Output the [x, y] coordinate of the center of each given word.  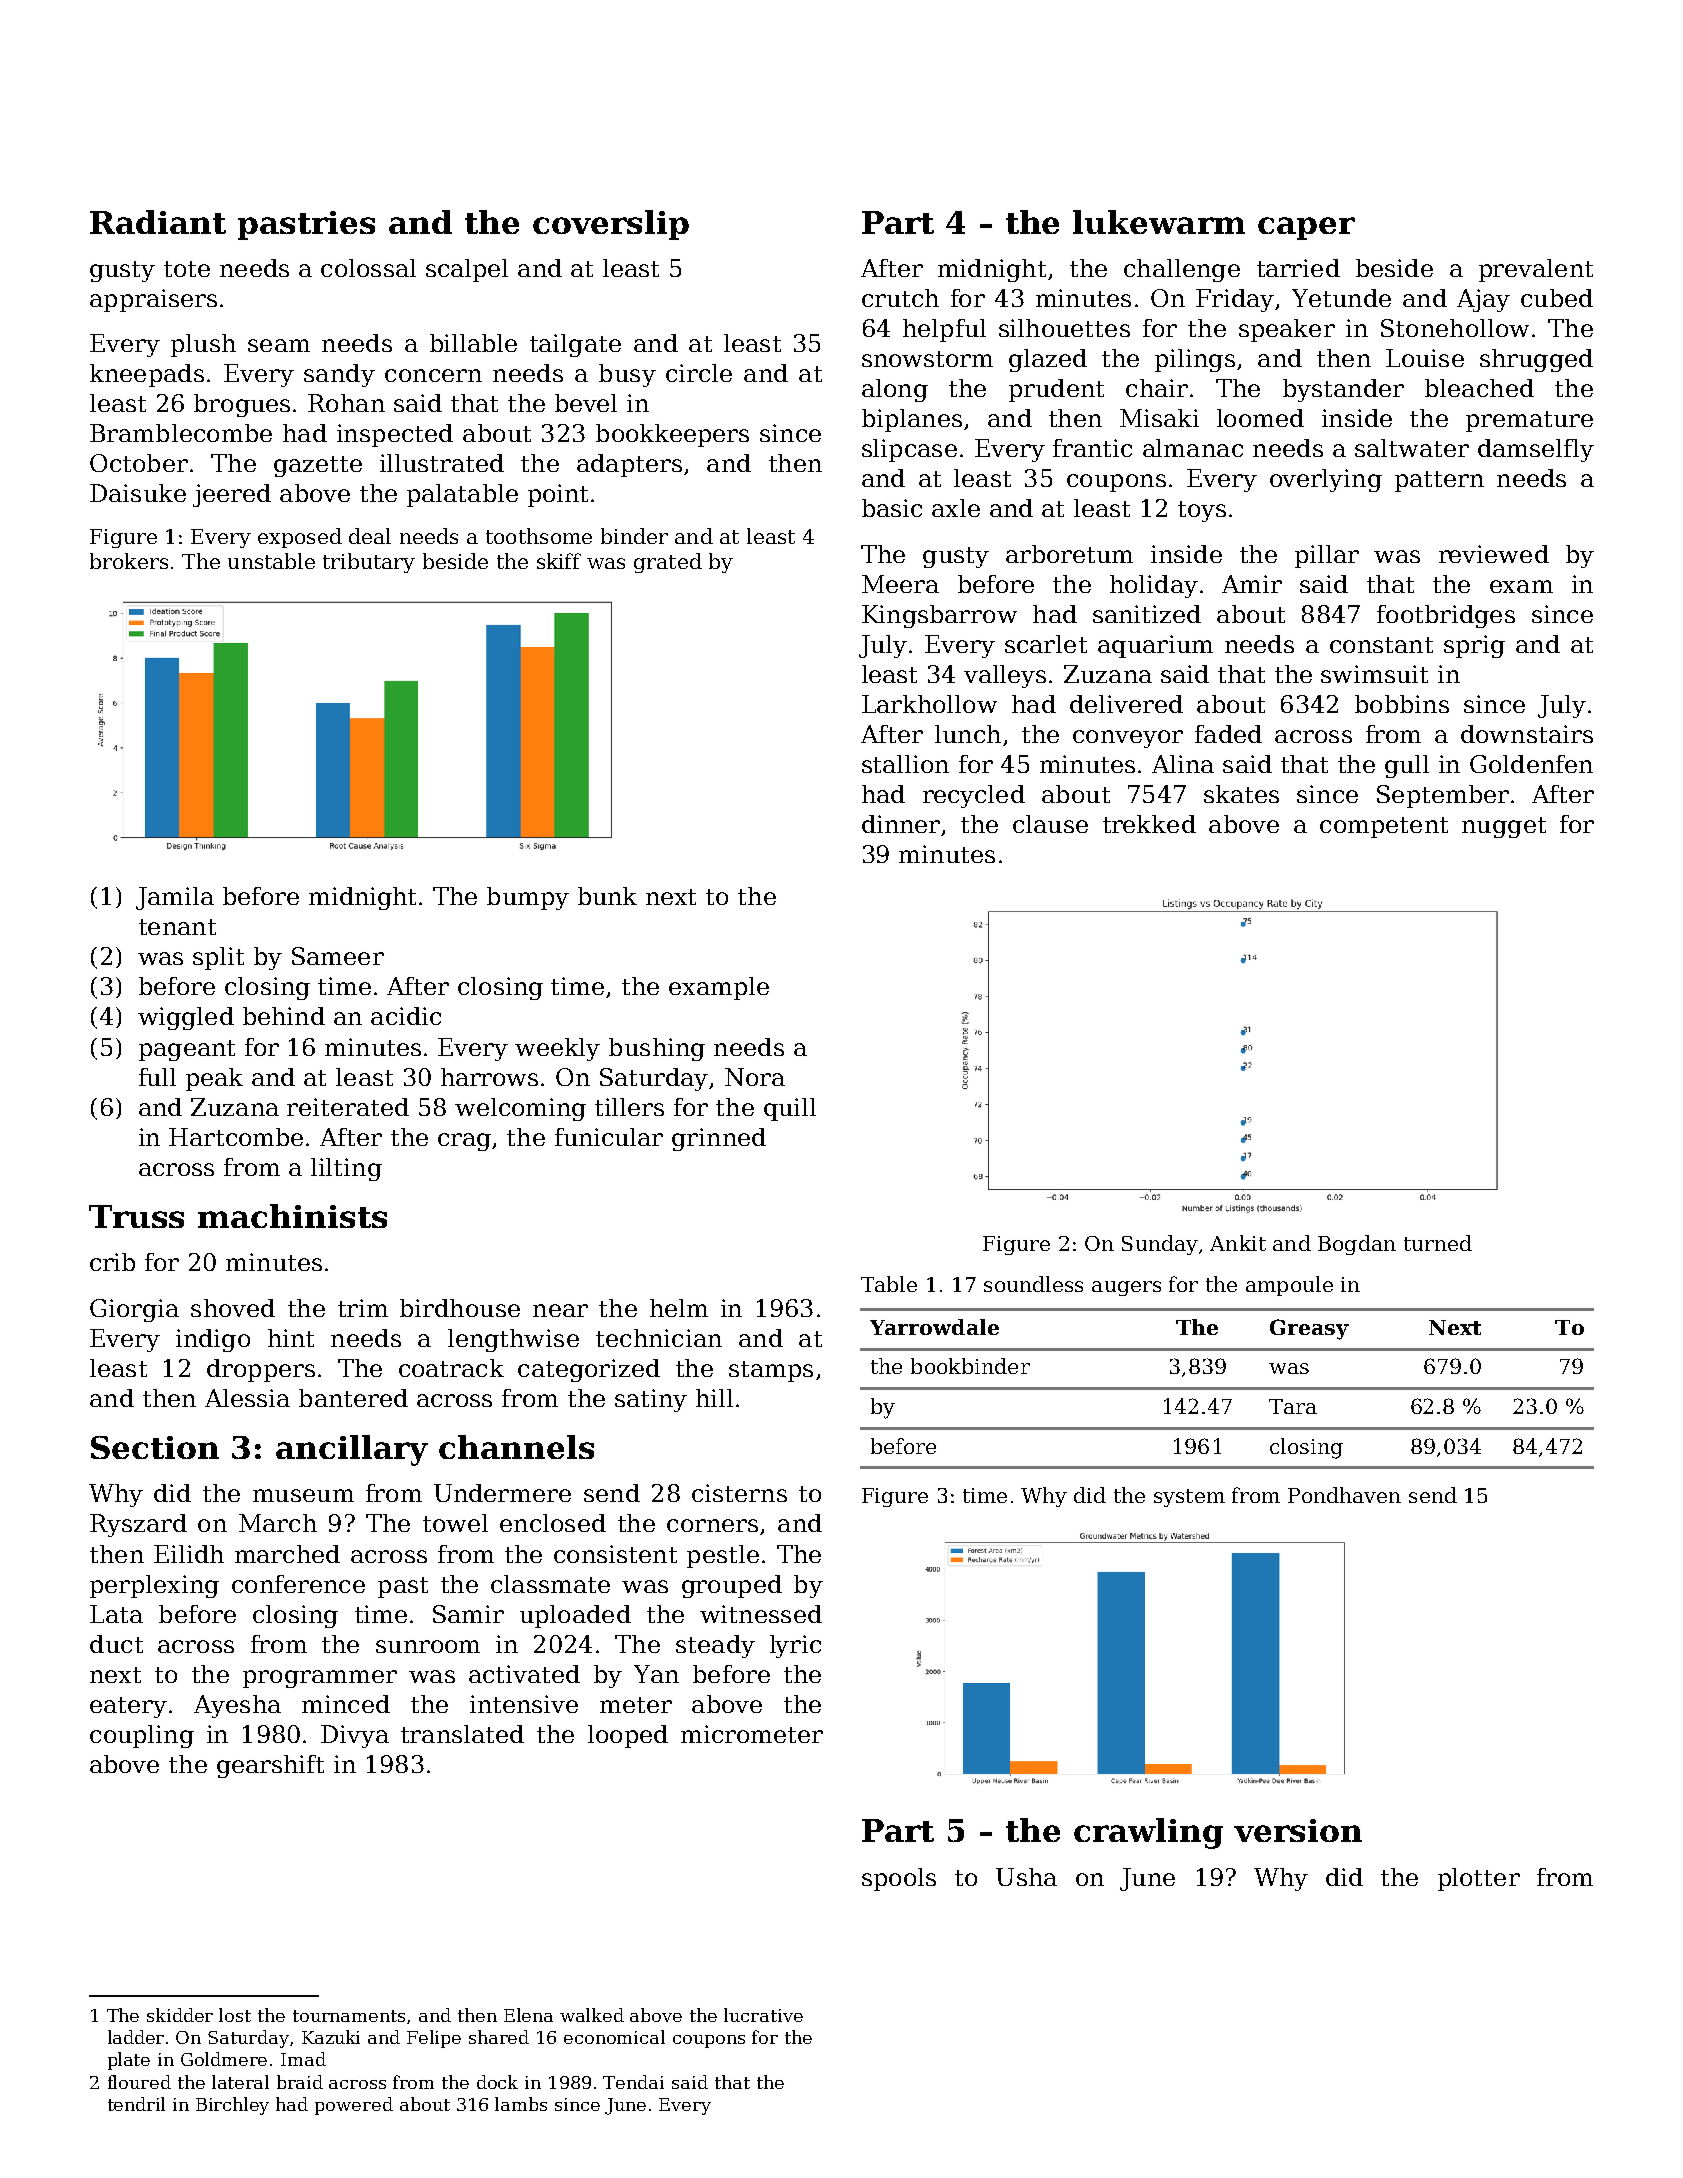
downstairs [1527, 734]
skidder [180, 2015]
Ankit [1238, 1243]
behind [284, 1016]
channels [516, 1447]
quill [790, 1109]
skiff [559, 561]
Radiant [158, 222]
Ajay [1483, 300]
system [1189, 1498]
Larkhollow [929, 704]
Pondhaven [1344, 1495]
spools [899, 1879]
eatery [128, 1707]
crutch [900, 298]
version [1298, 1830]
